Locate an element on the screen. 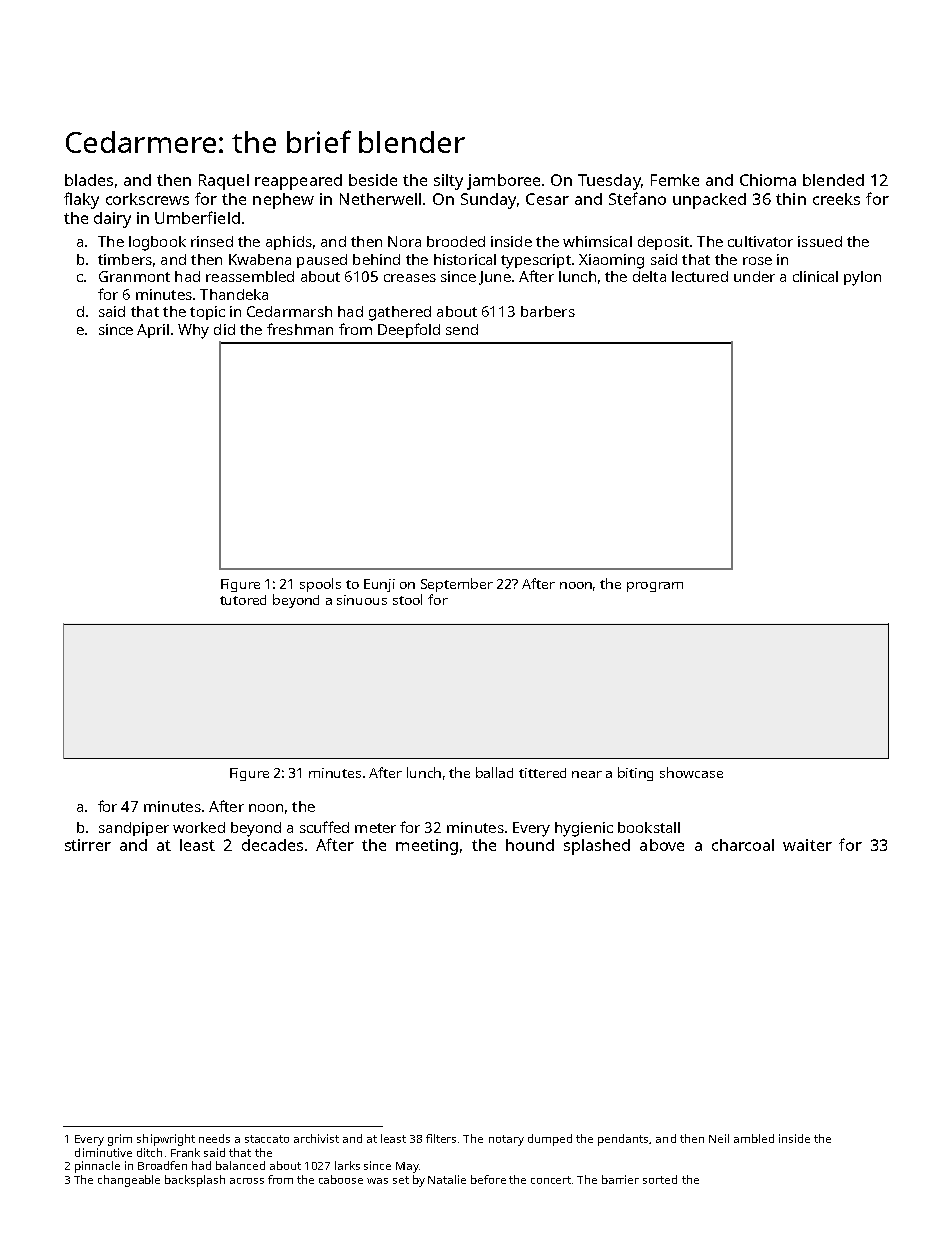  waiter is located at coordinates (807, 845).
